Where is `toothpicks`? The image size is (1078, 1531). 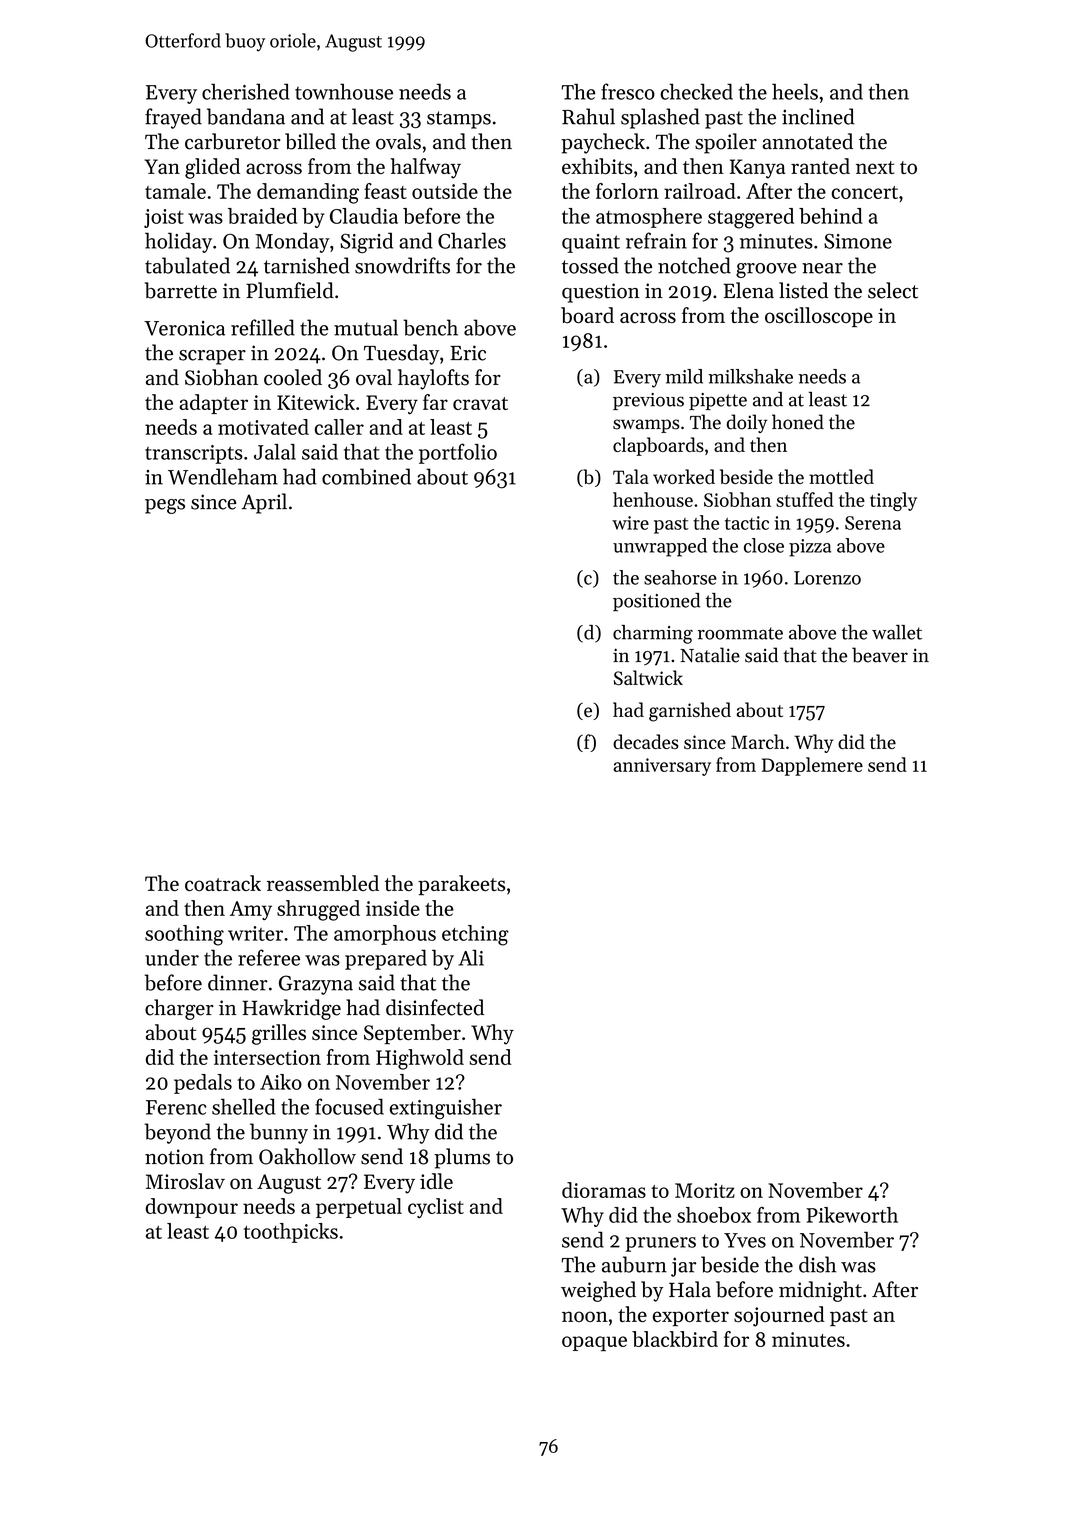 toothpicks is located at coordinates (291, 1233).
